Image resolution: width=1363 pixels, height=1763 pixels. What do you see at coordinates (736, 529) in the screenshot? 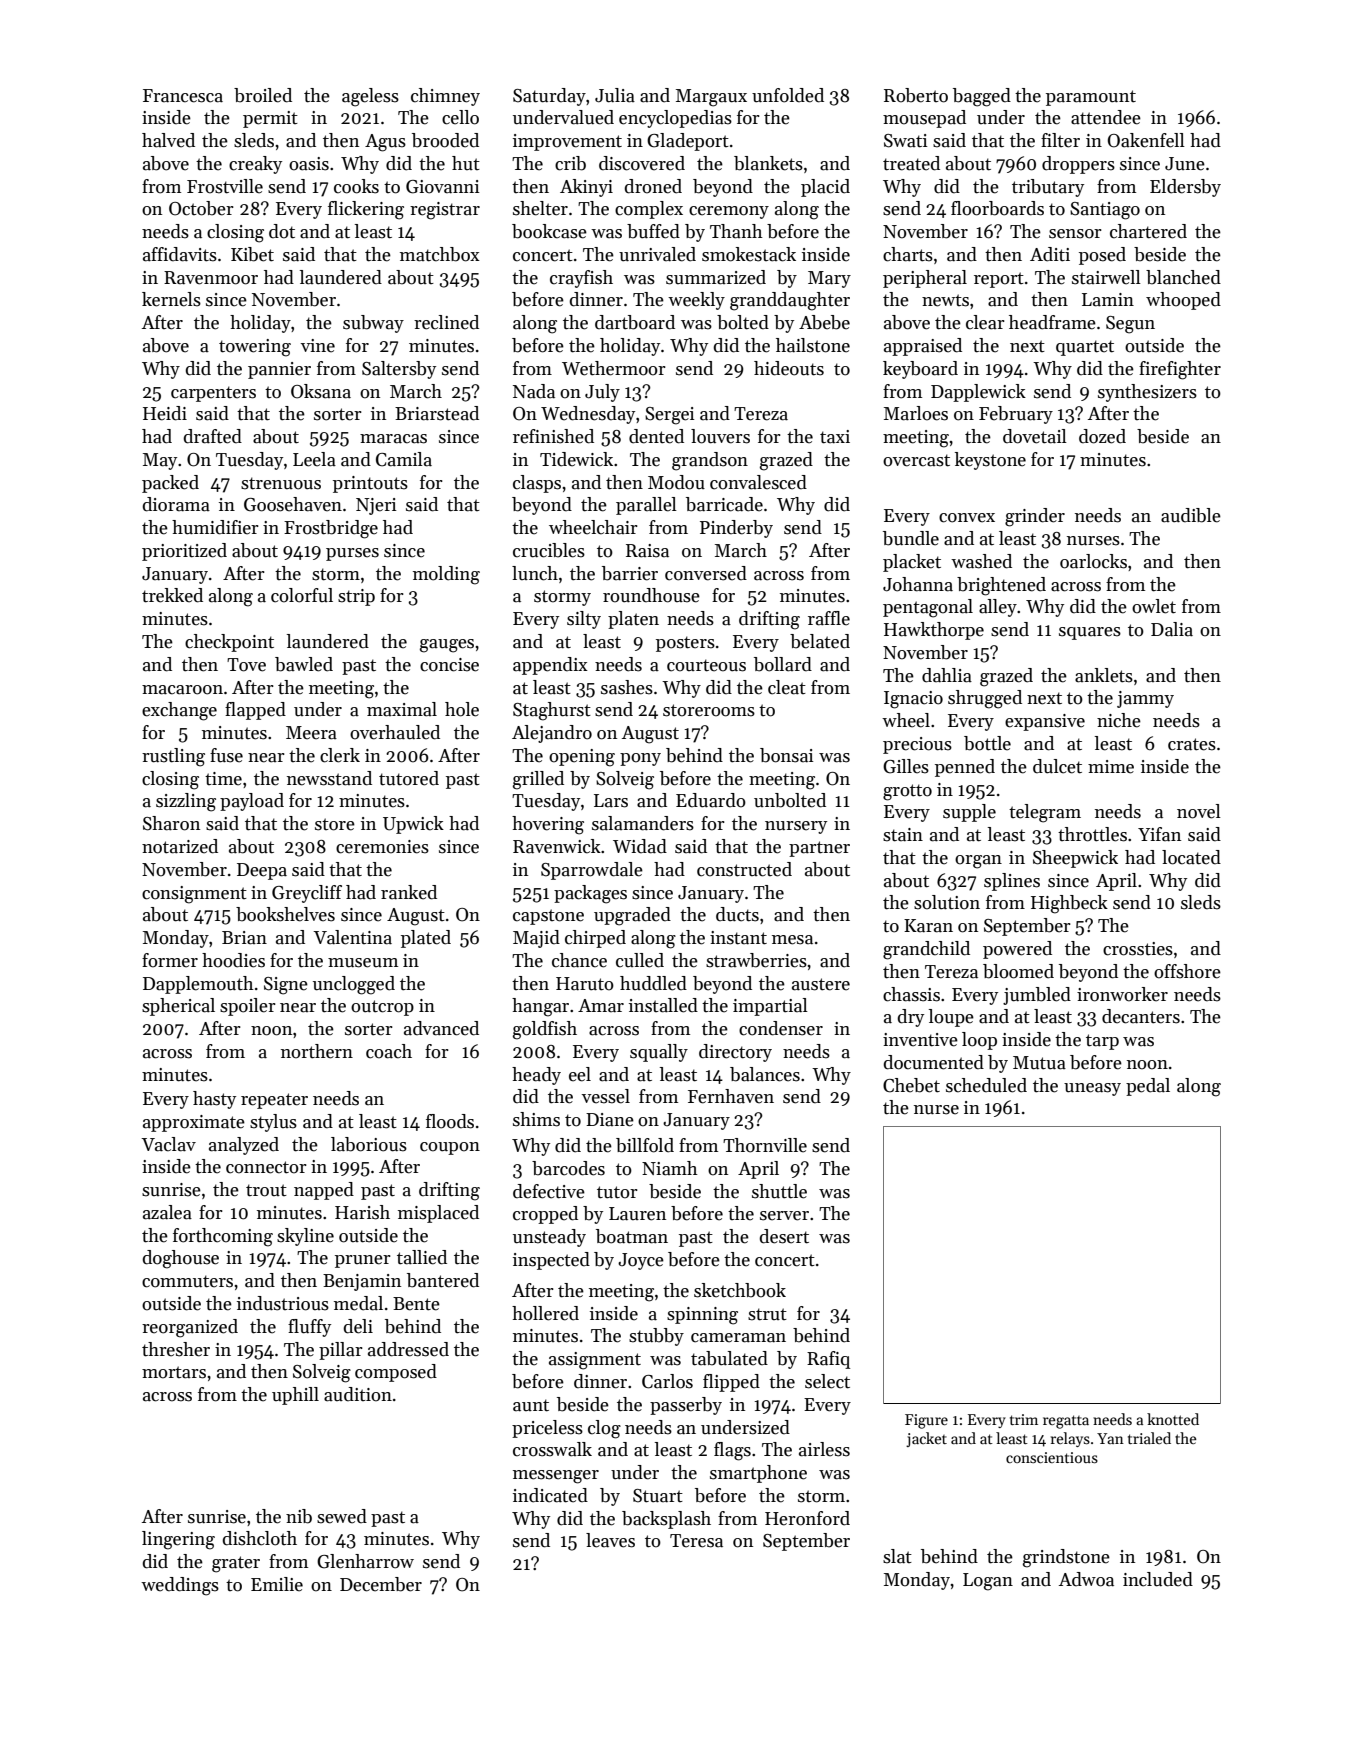
I see `Pinderby` at bounding box center [736, 529].
